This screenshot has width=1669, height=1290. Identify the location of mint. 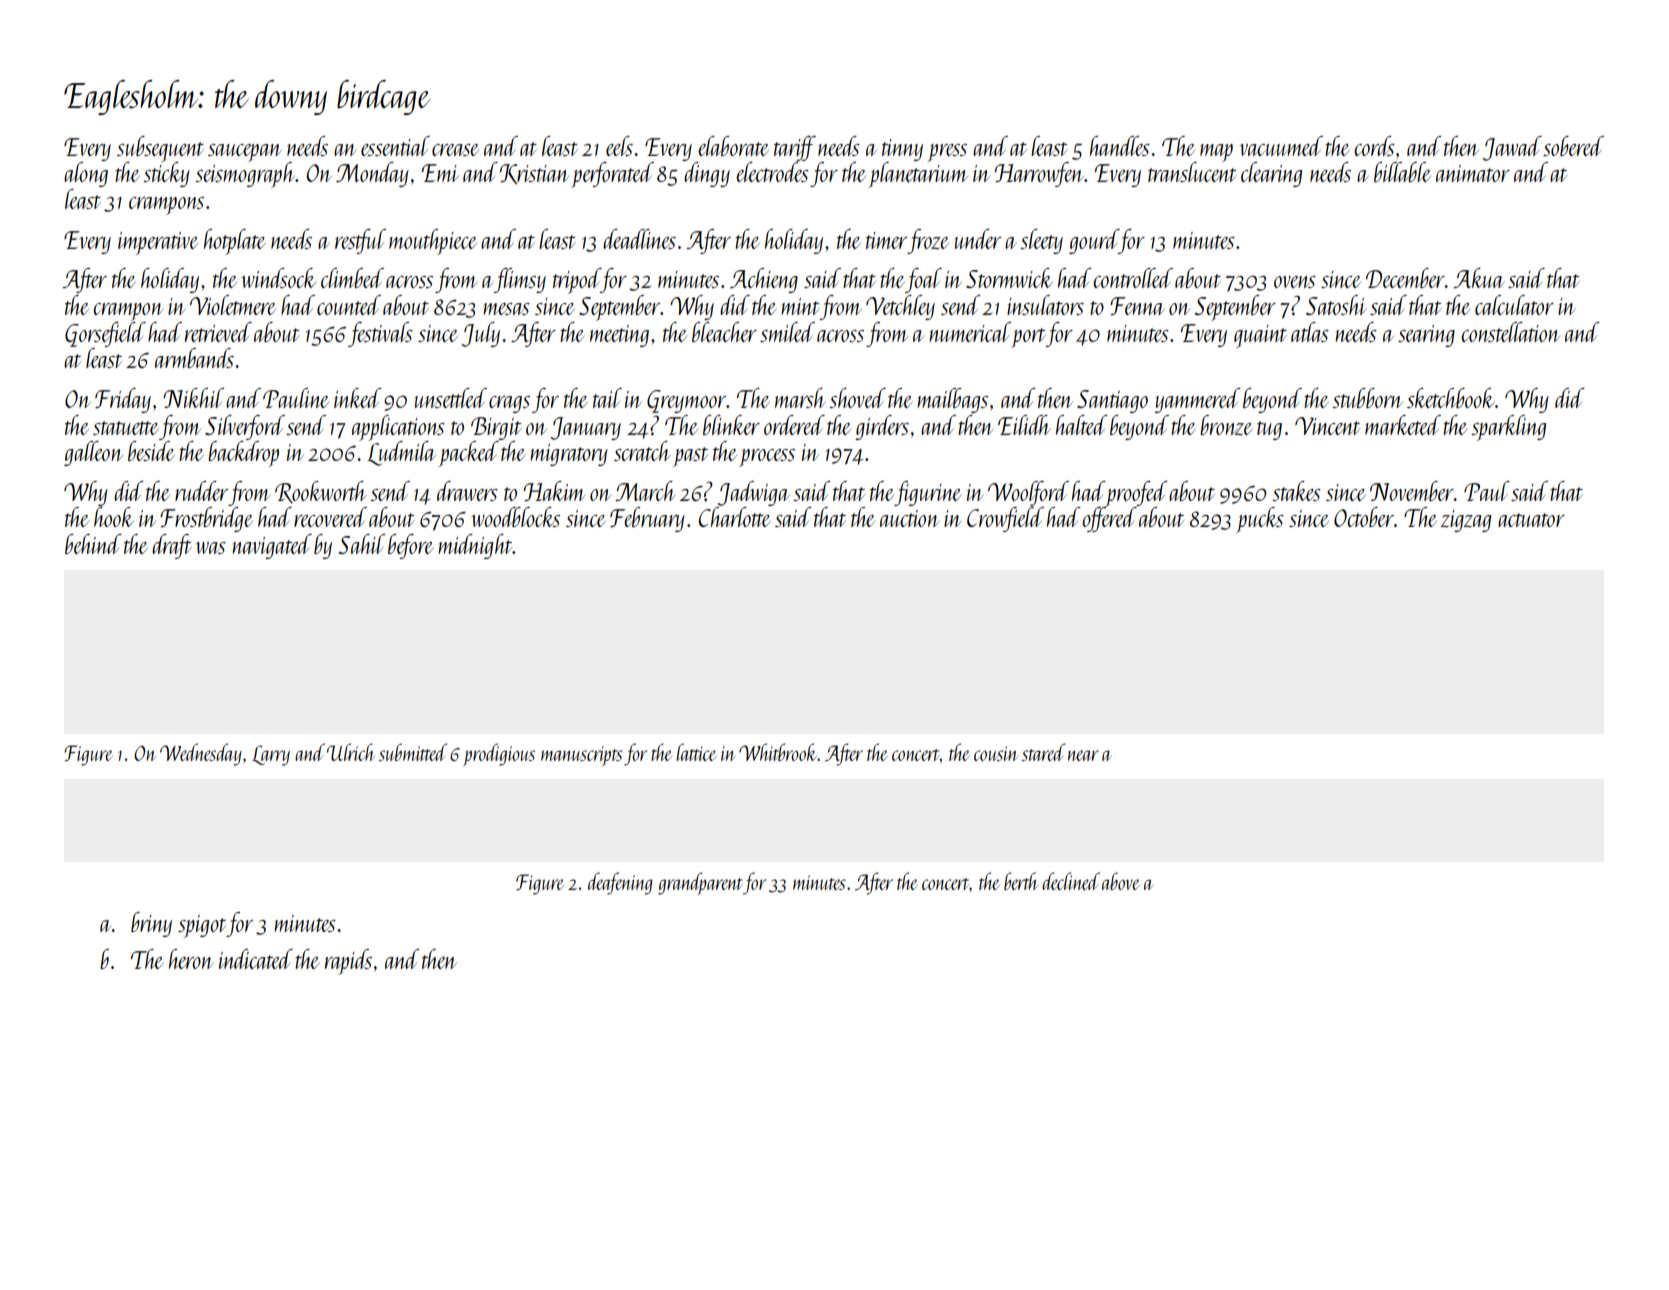
(800, 306).
